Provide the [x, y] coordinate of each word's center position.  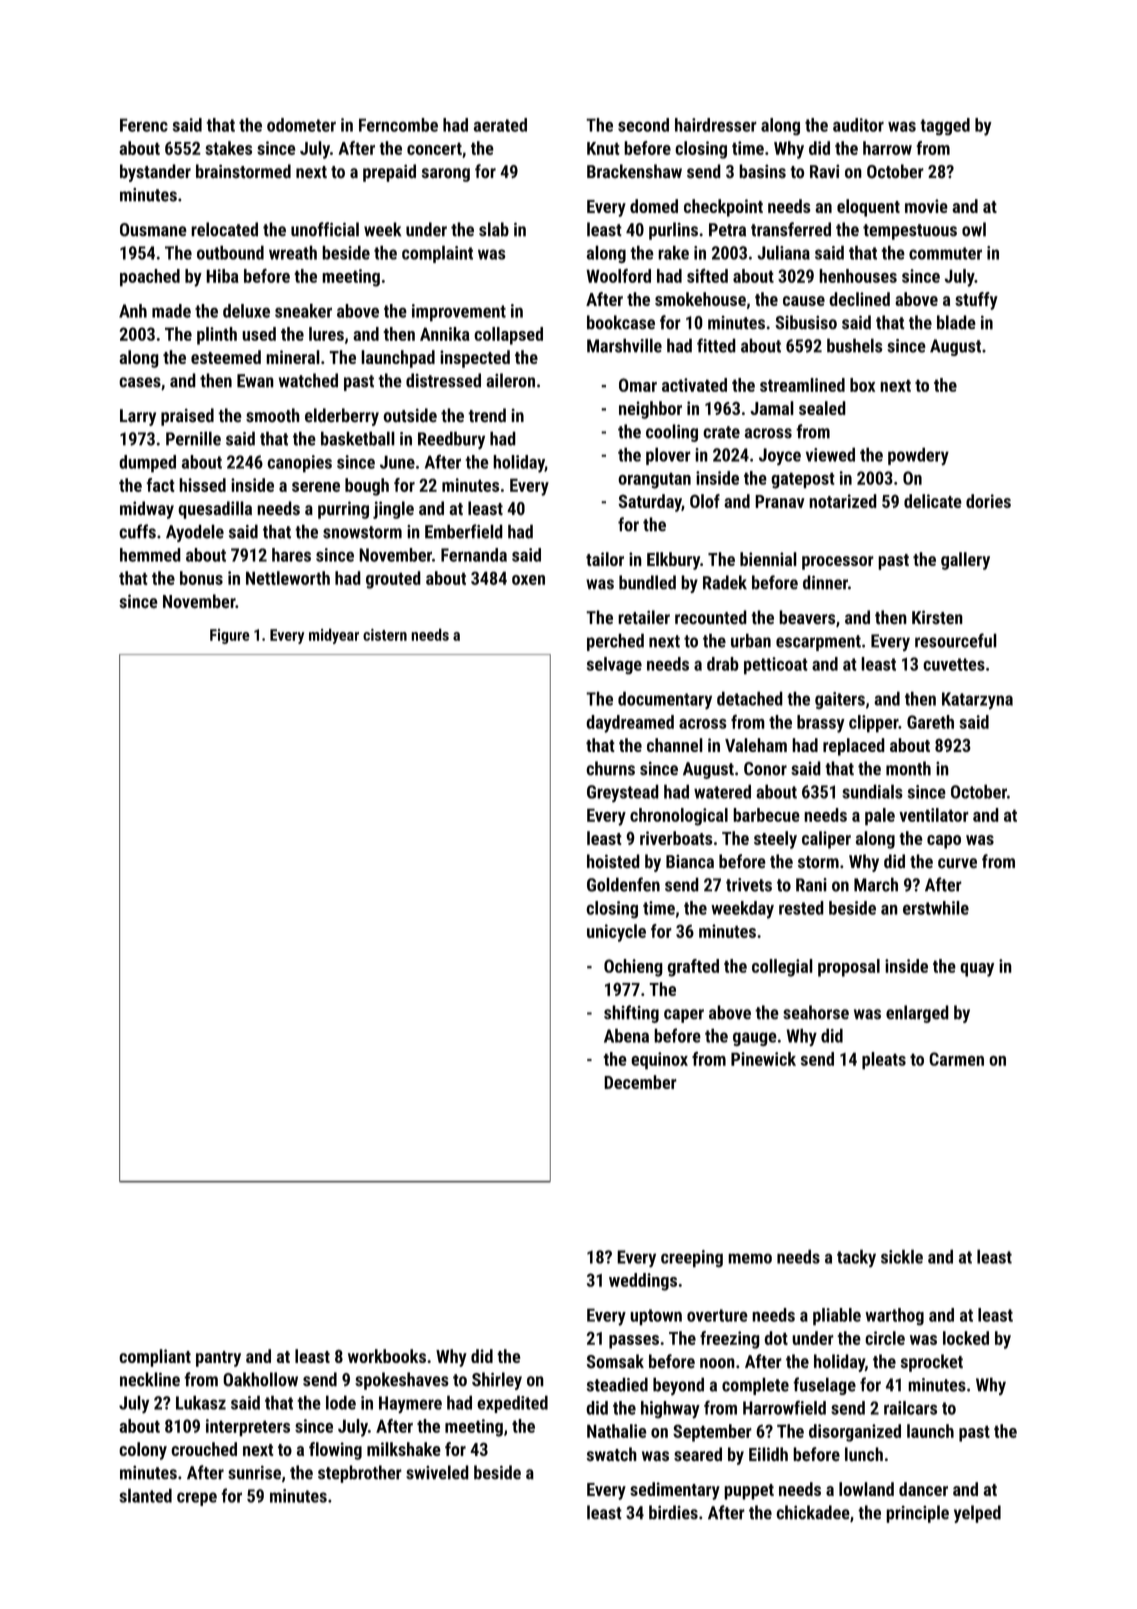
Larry [138, 417]
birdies [673, 1512]
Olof [705, 501]
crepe [197, 1499]
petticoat [776, 666]
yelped [977, 1514]
